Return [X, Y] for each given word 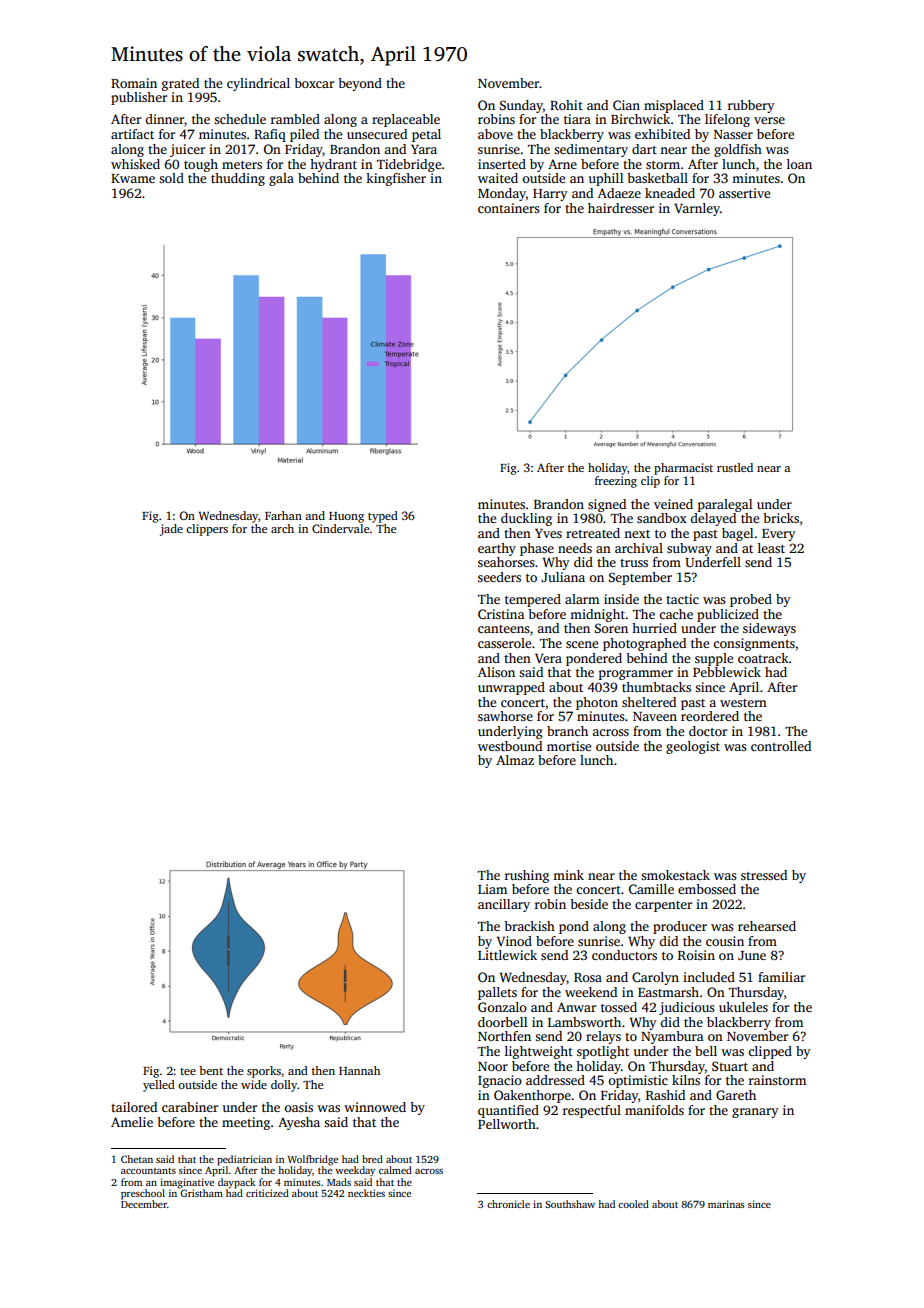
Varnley [697, 209]
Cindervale [340, 528]
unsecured [377, 134]
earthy [497, 549]
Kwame [133, 178]
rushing [527, 876]
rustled [735, 467]
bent [211, 1070]
